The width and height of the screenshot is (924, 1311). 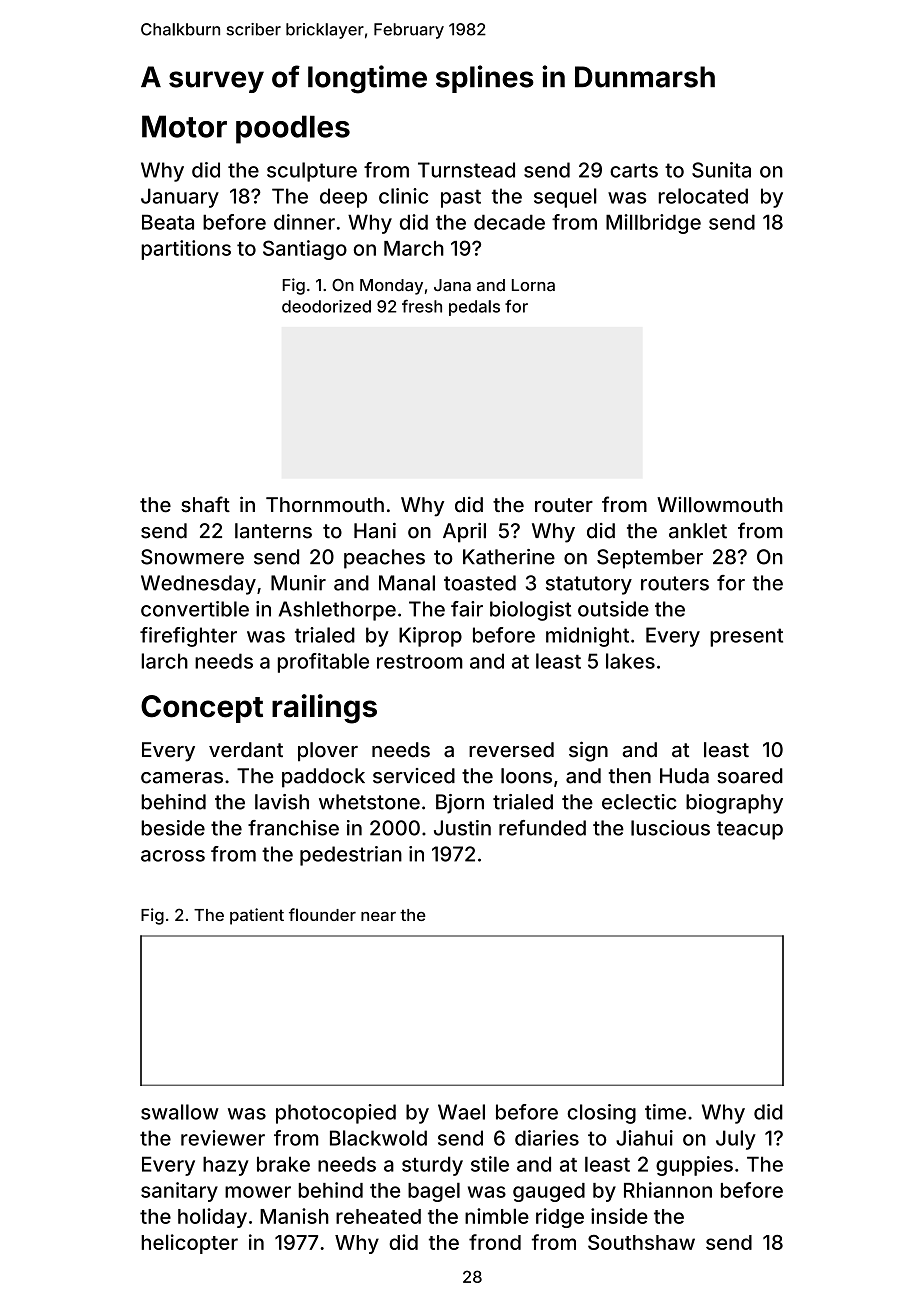 What do you see at coordinates (721, 170) in the screenshot?
I see `Sunita` at bounding box center [721, 170].
